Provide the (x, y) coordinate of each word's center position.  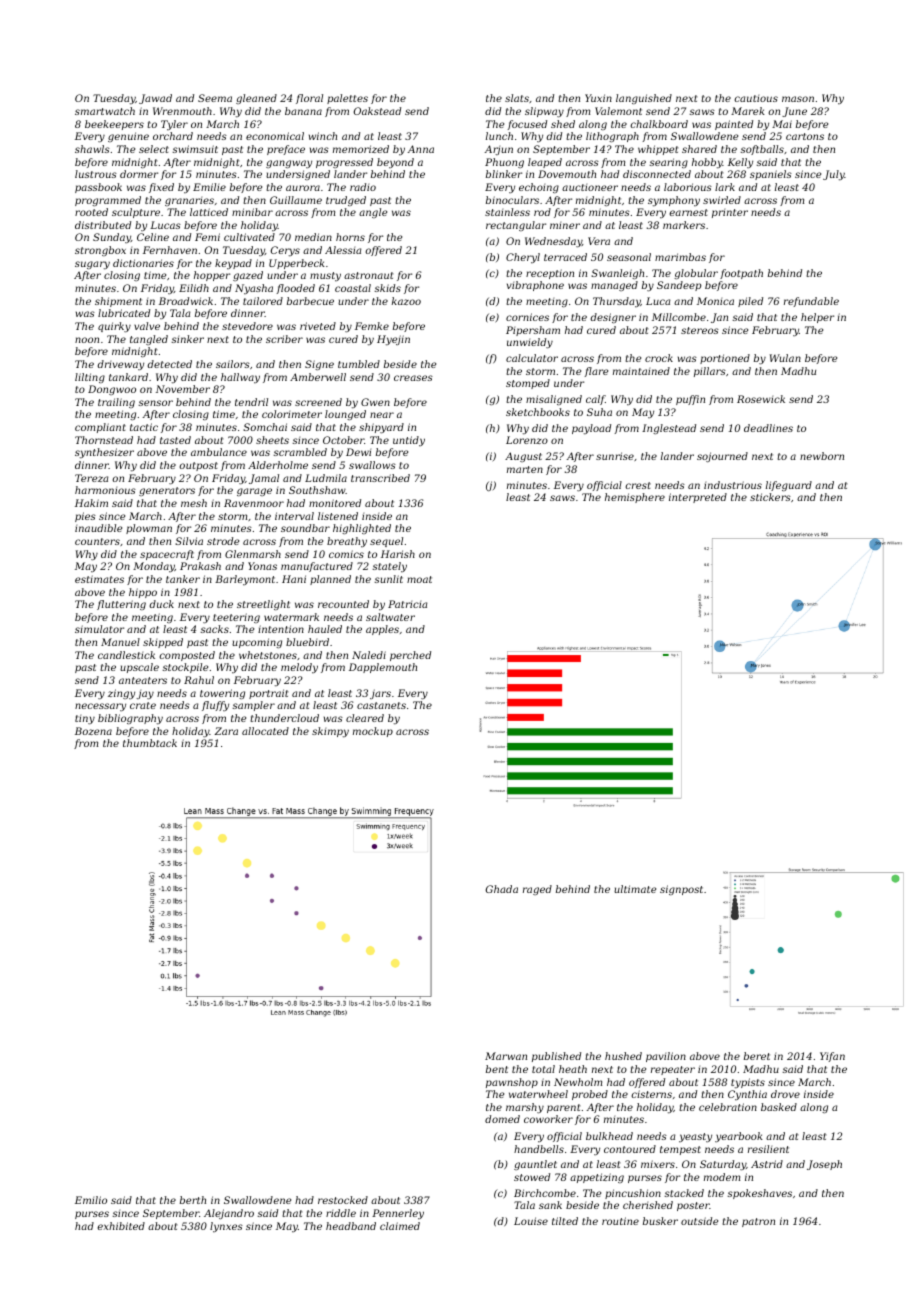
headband (351, 1226)
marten (525, 469)
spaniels (771, 175)
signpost (681, 890)
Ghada (502, 889)
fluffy (215, 706)
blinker (504, 174)
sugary (92, 265)
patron (758, 1222)
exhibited (121, 1226)
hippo (143, 593)
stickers (770, 497)
